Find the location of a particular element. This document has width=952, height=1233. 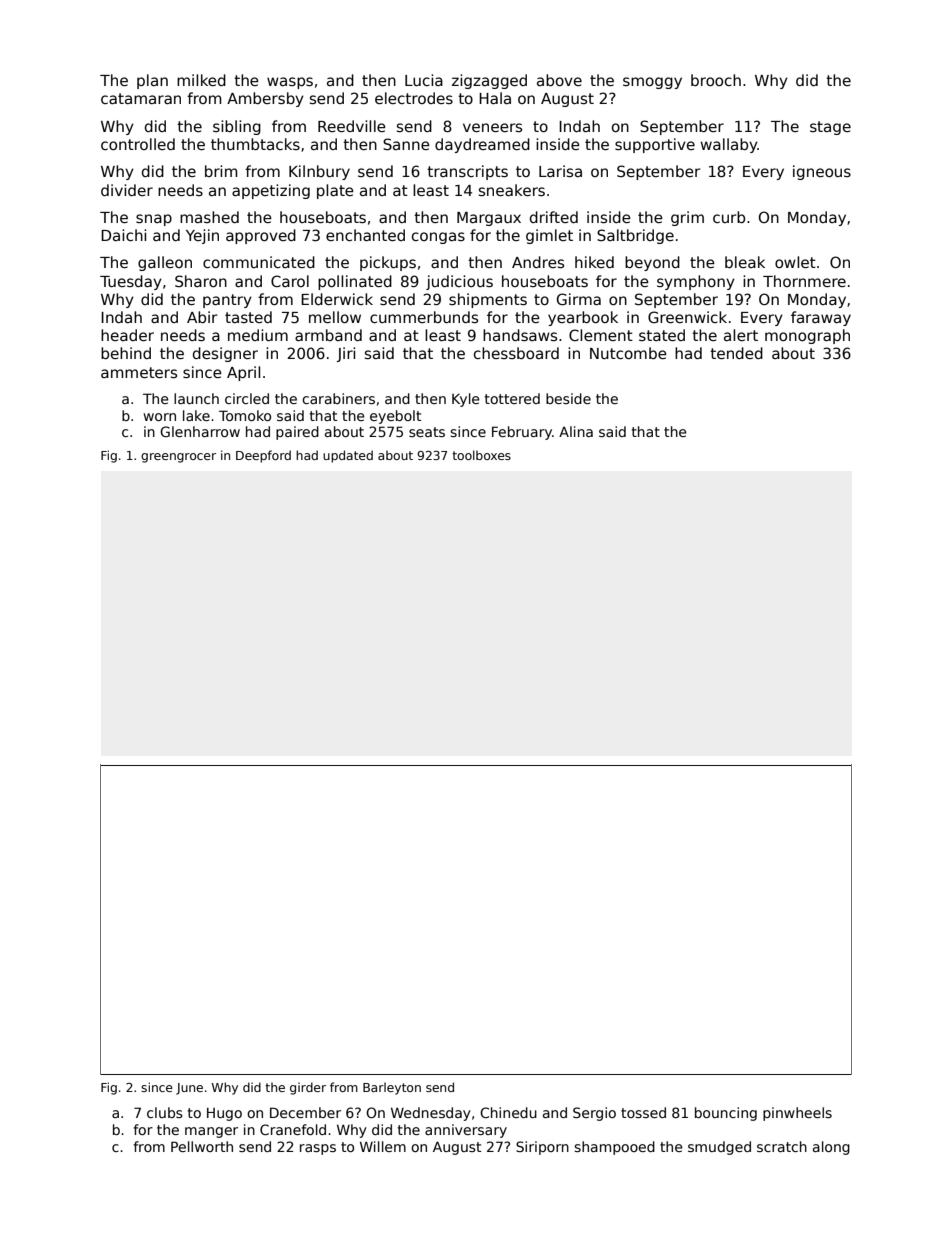

Larisa is located at coordinates (560, 171).
